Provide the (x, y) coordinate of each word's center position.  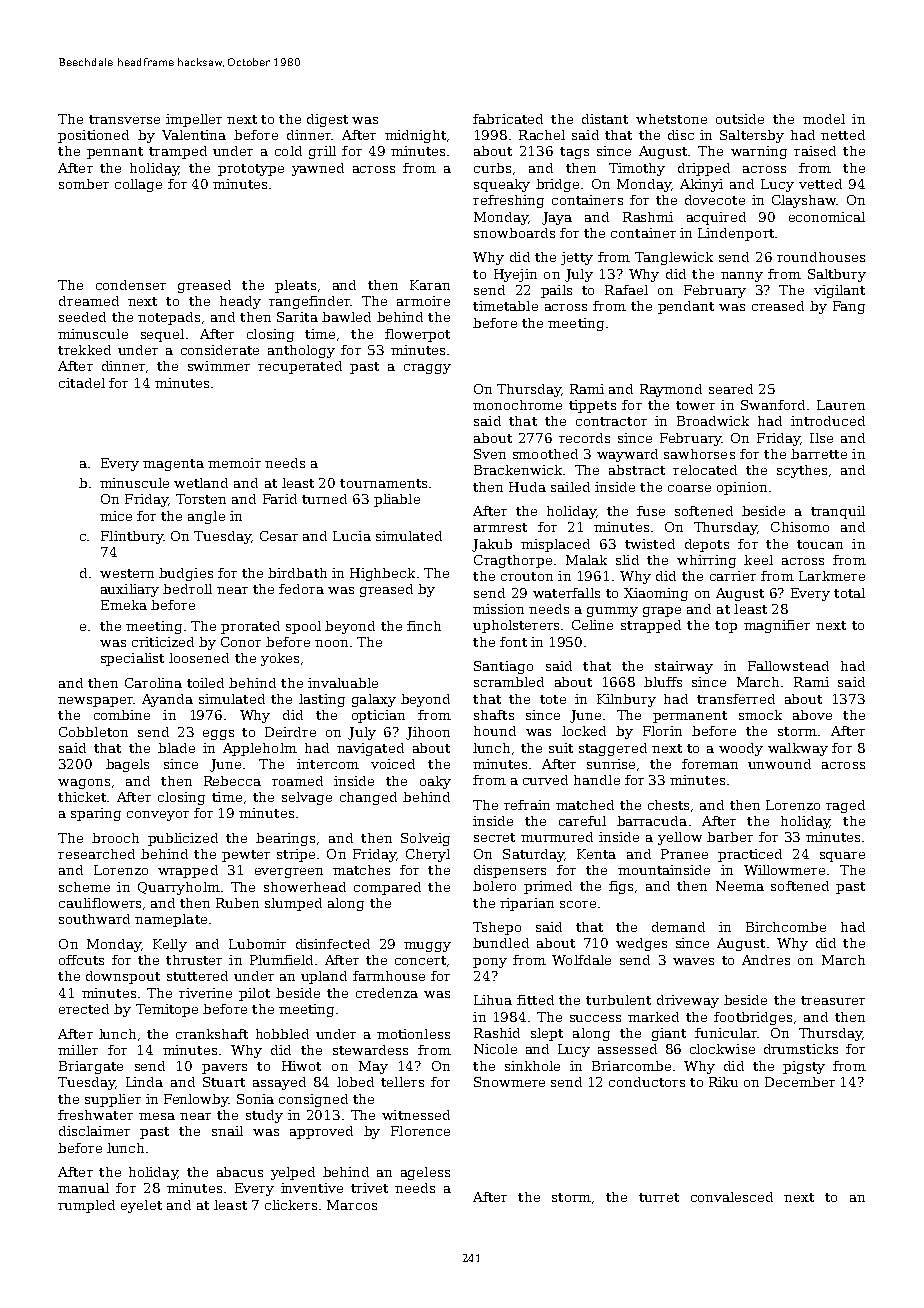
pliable (397, 500)
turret (659, 1197)
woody (741, 749)
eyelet (141, 1206)
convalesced (732, 1197)
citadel (82, 383)
